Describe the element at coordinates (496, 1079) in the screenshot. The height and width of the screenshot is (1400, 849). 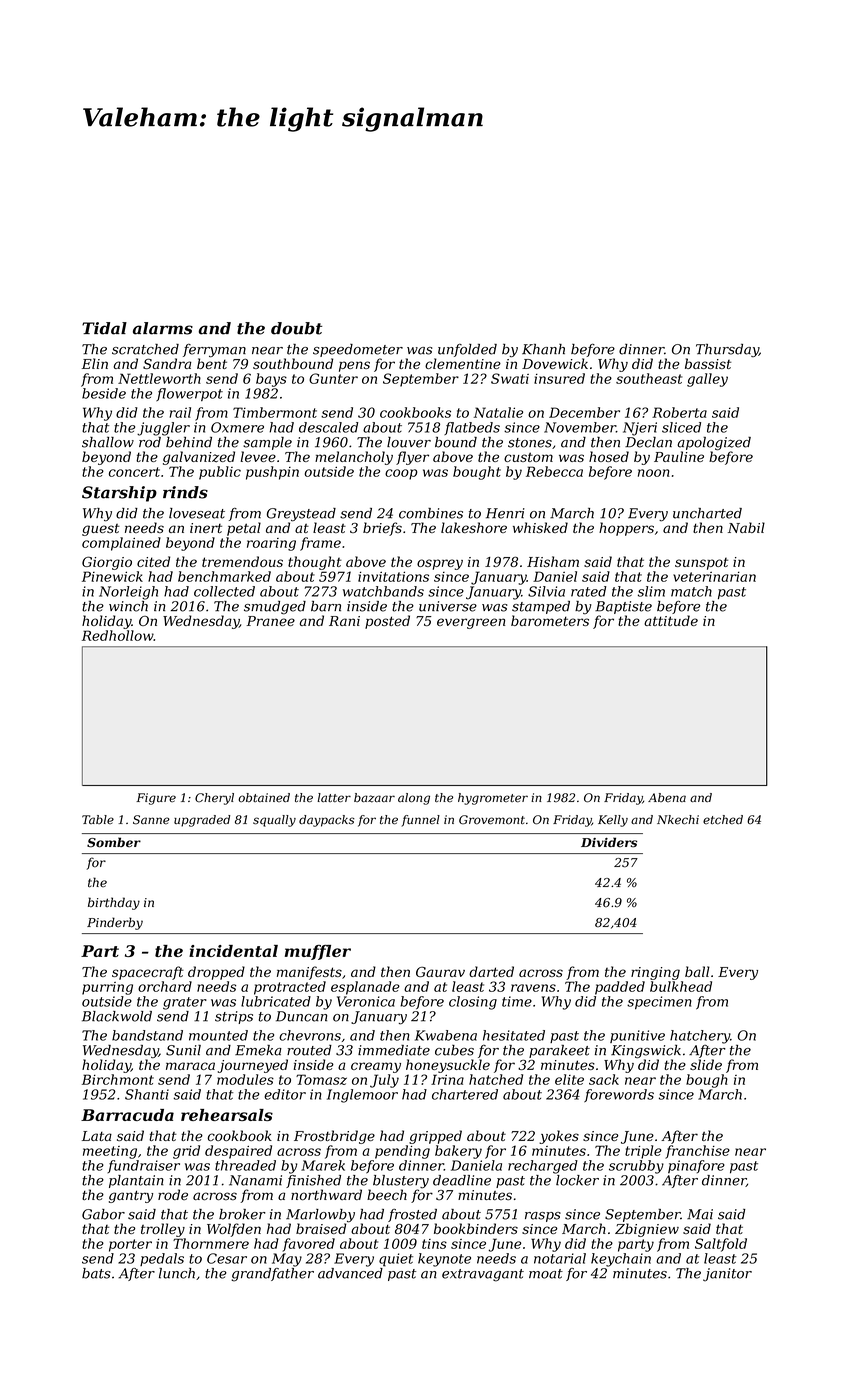
I see `hatched` at that location.
